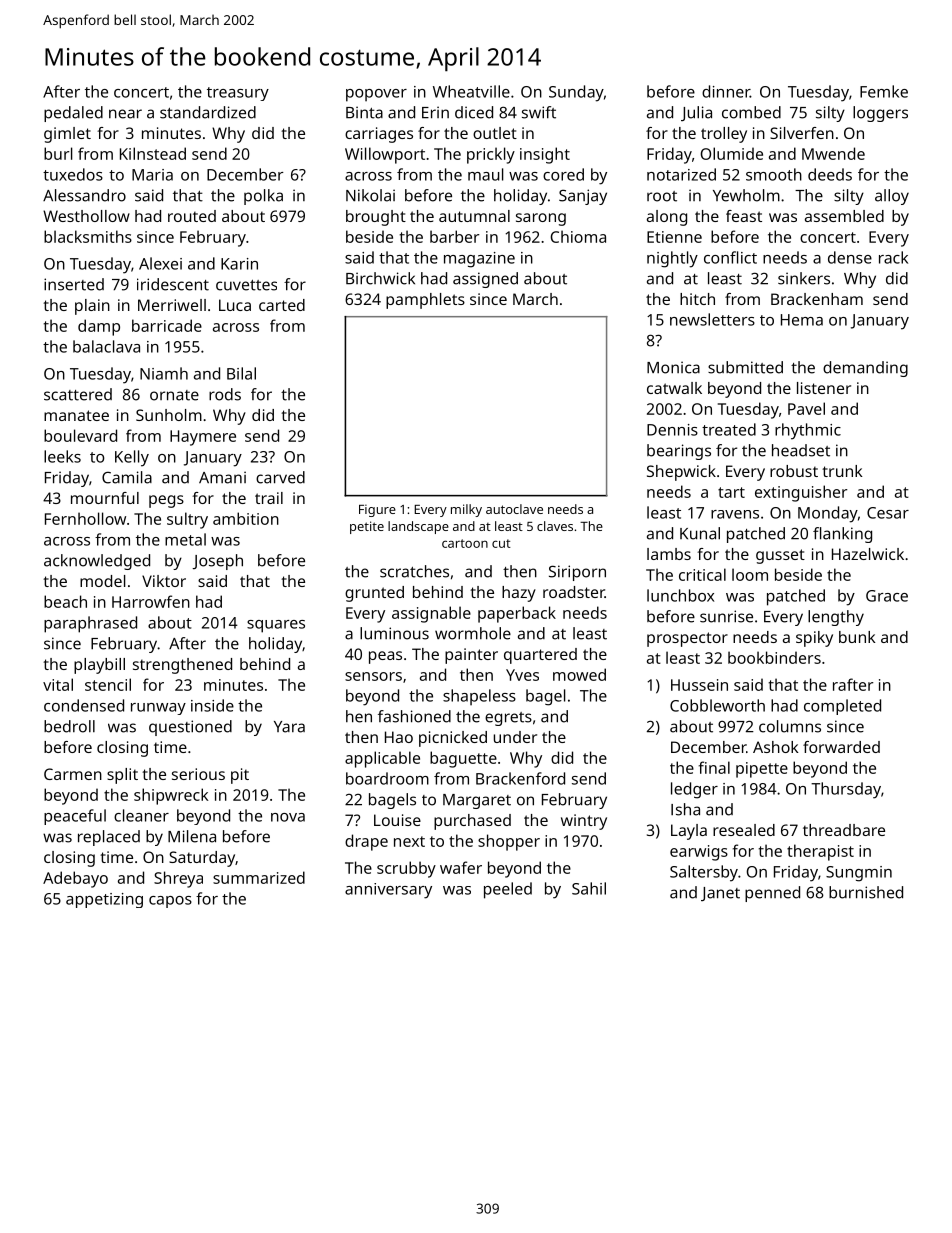 Image resolution: width=952 pixels, height=1233 pixels. What do you see at coordinates (751, 112) in the image?
I see `combed` at bounding box center [751, 112].
